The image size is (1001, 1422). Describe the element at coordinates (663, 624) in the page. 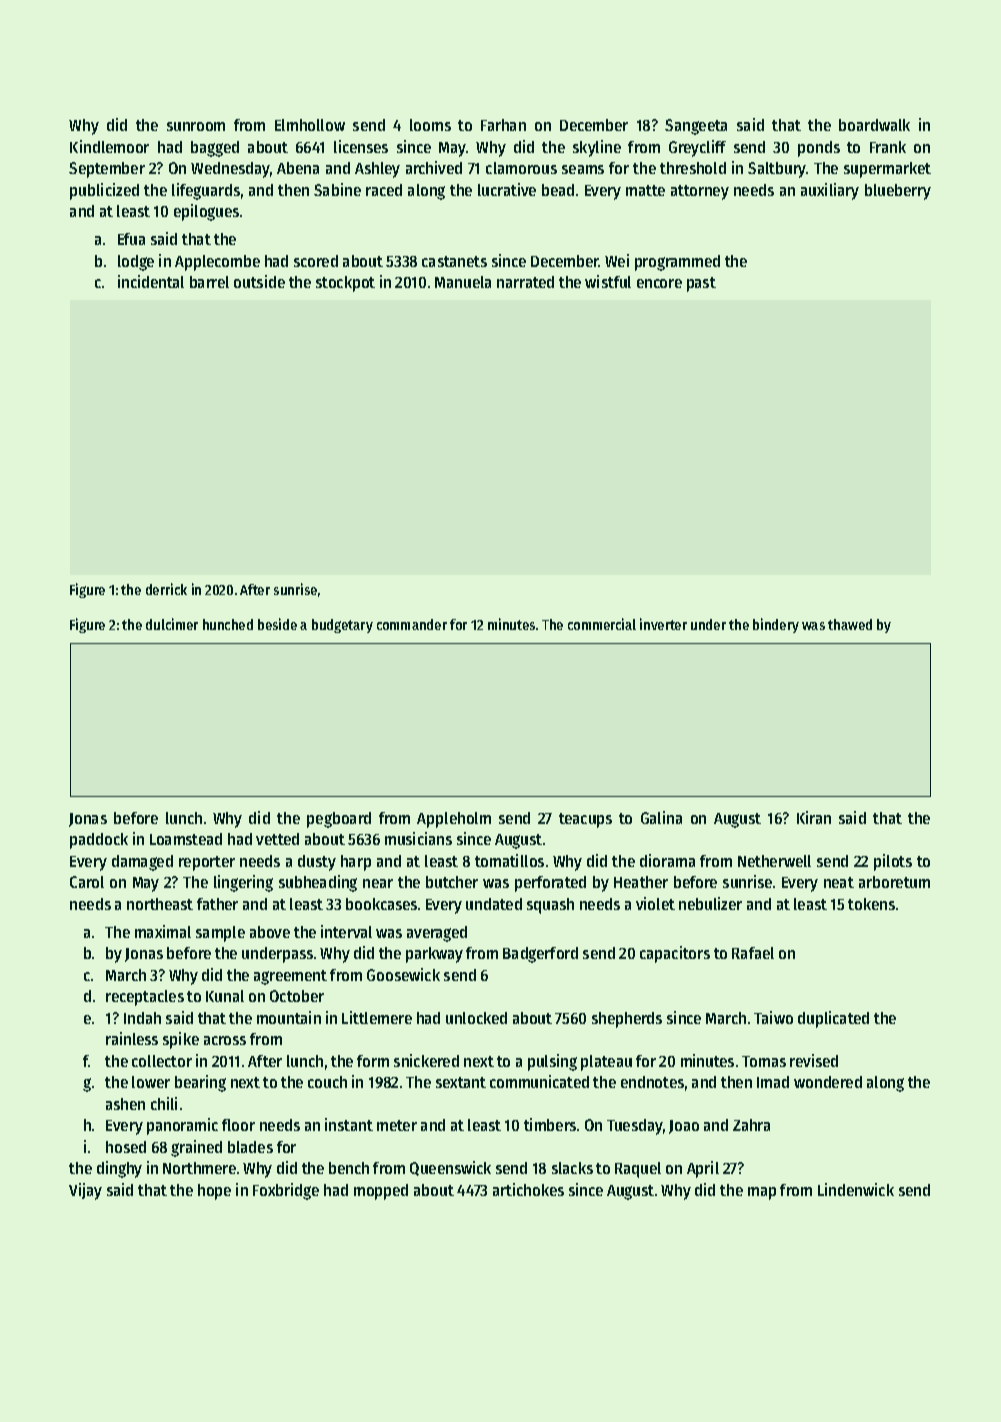

I see `inverter` at that location.
